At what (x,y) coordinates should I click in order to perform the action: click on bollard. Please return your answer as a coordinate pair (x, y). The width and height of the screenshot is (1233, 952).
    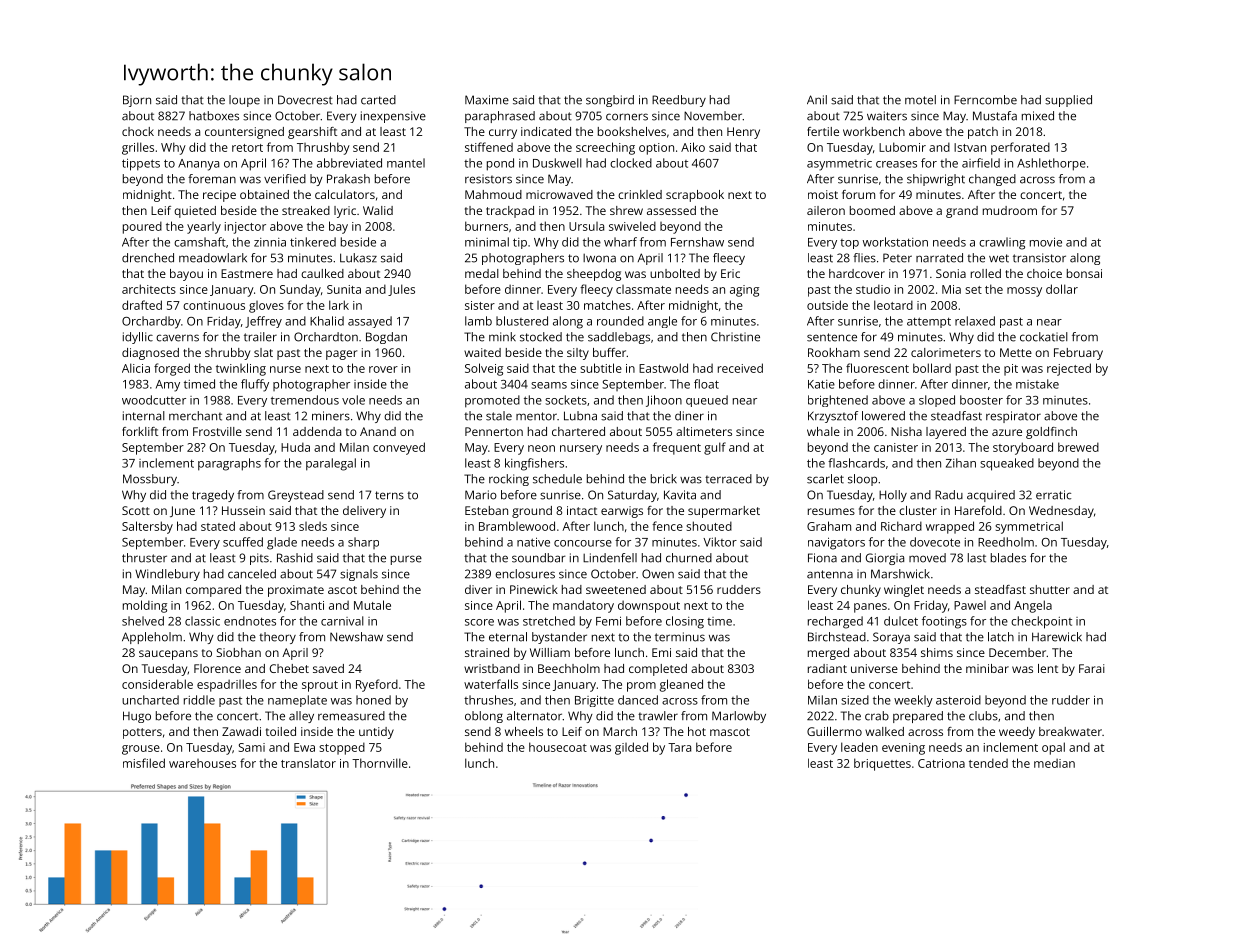
    Looking at the image, I should click on (932, 368).
